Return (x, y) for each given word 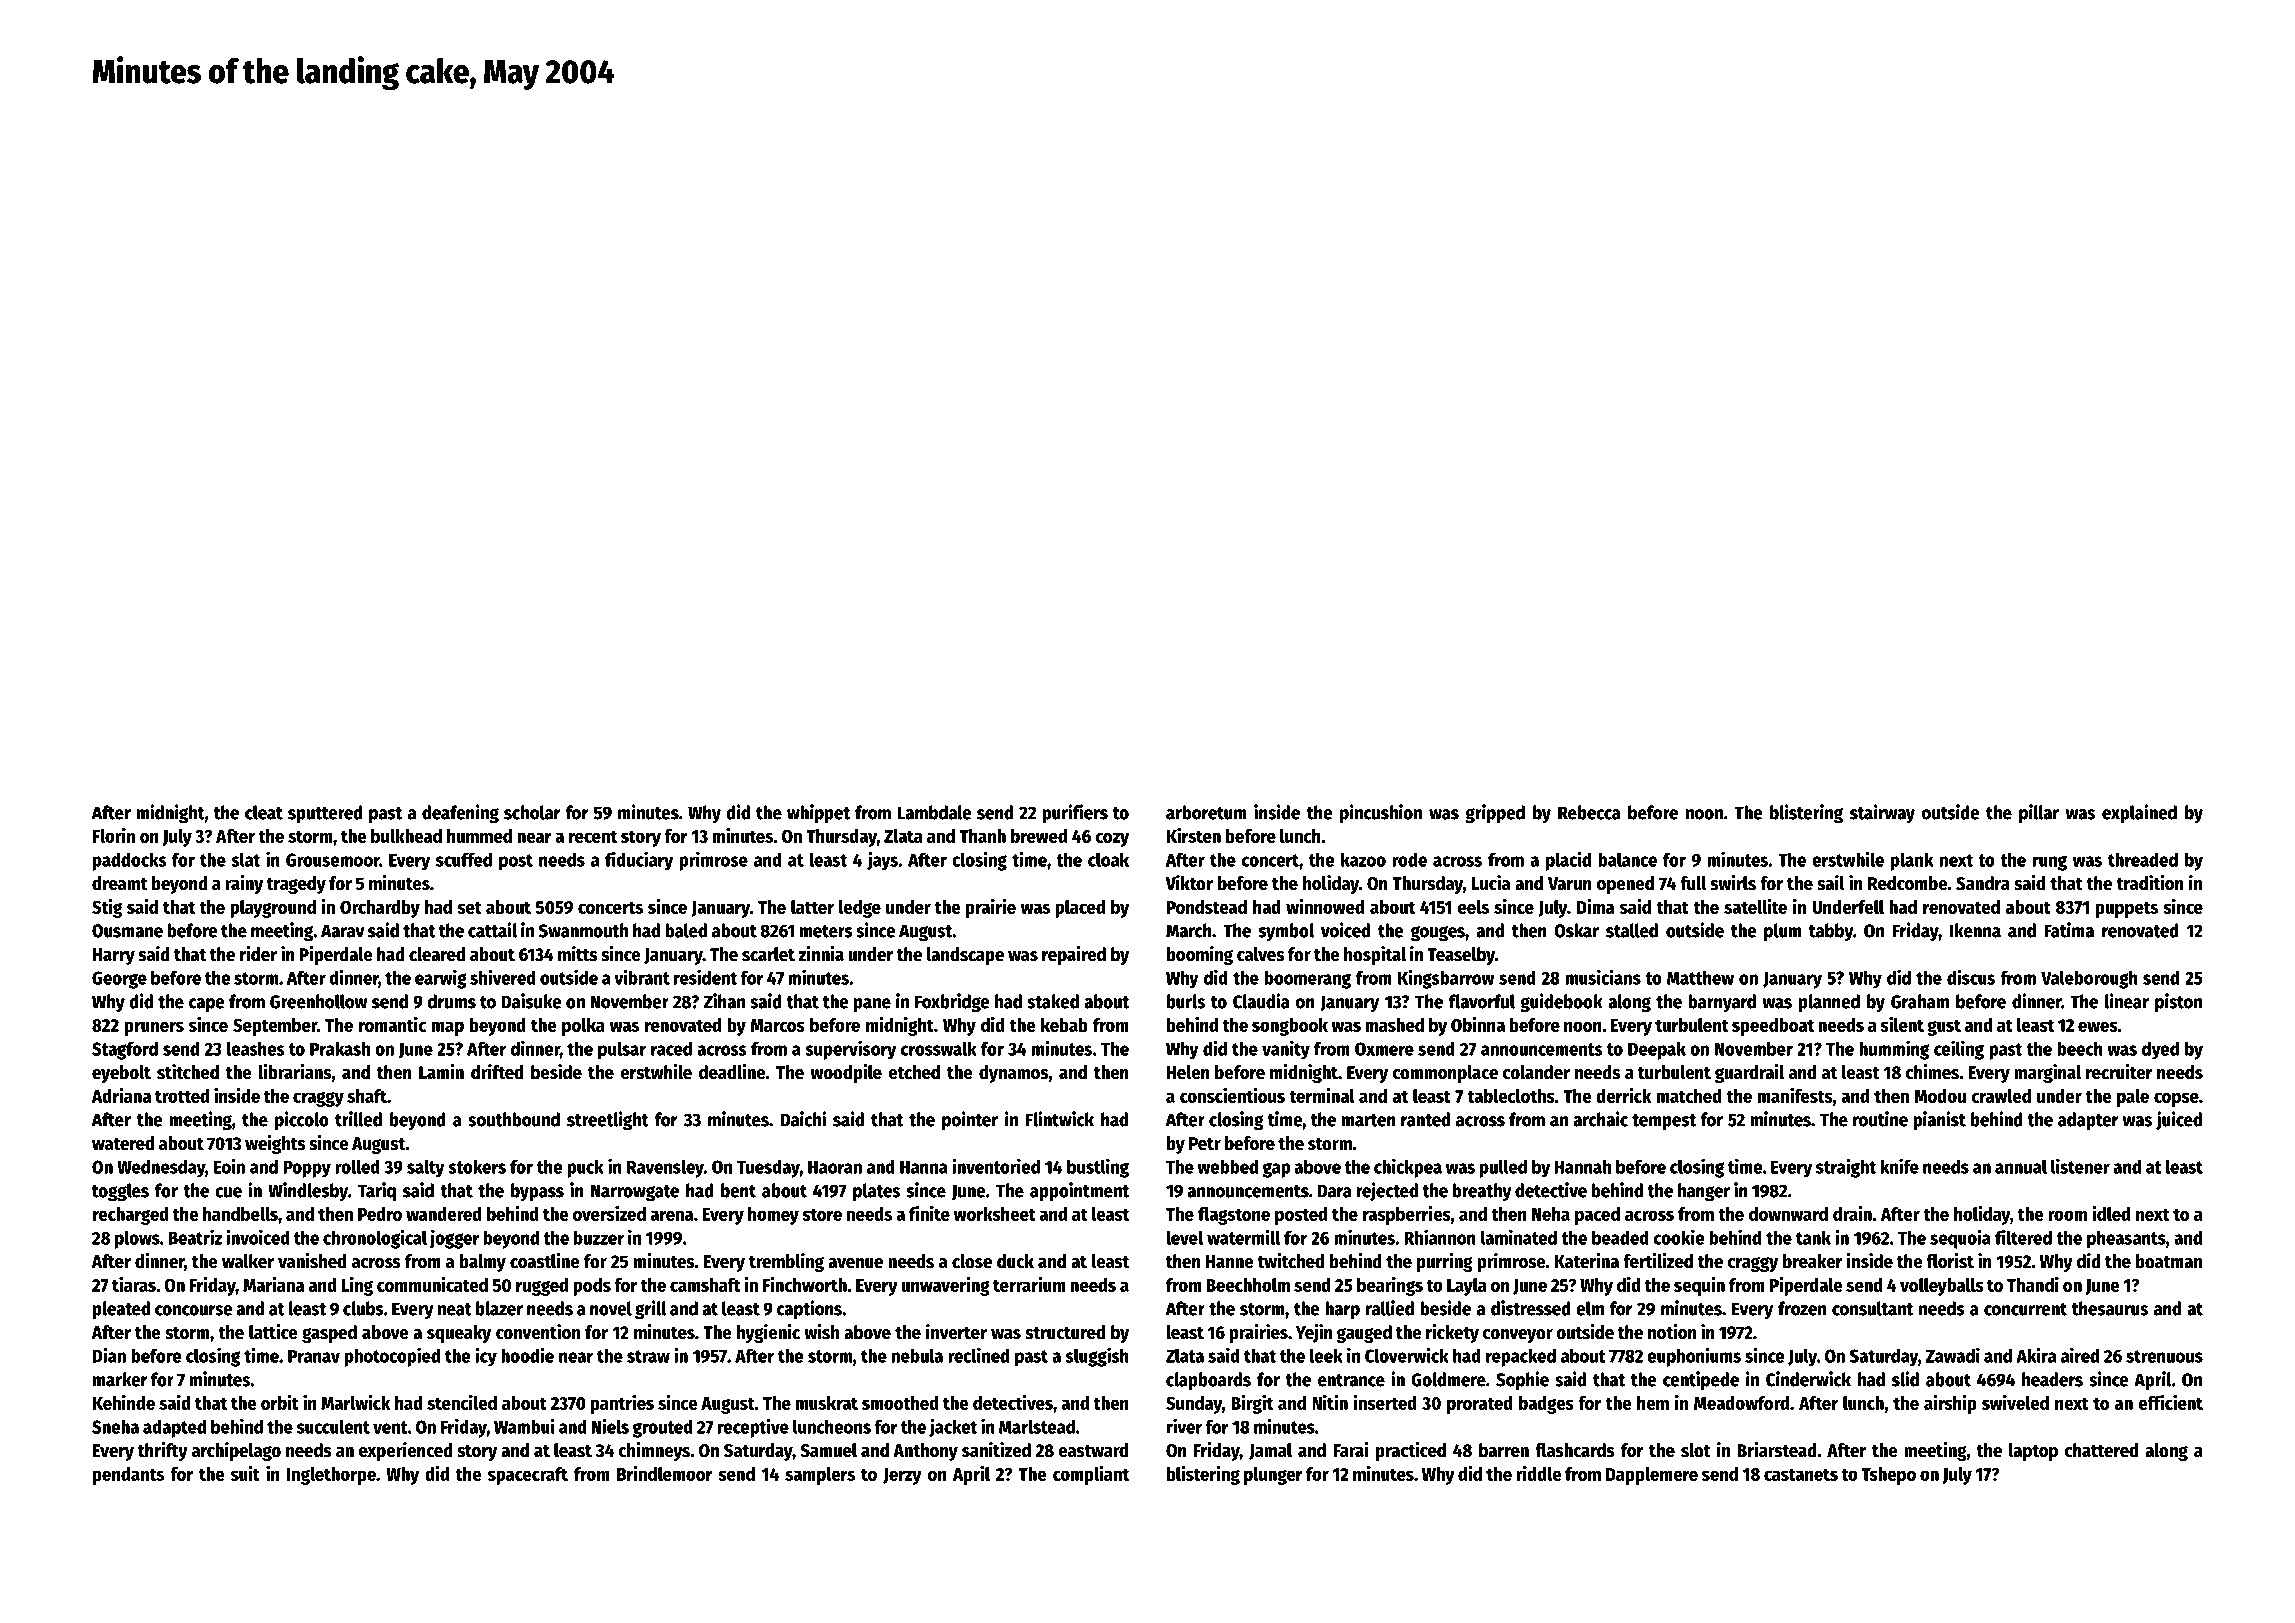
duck (1015, 1261)
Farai (1351, 1450)
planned (1829, 1003)
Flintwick (1060, 1119)
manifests (1795, 1095)
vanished (312, 1261)
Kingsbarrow (1446, 979)
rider (258, 954)
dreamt (120, 883)
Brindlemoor (665, 1473)
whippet (818, 814)
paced (1597, 1216)
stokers (477, 1166)
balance (1627, 859)
